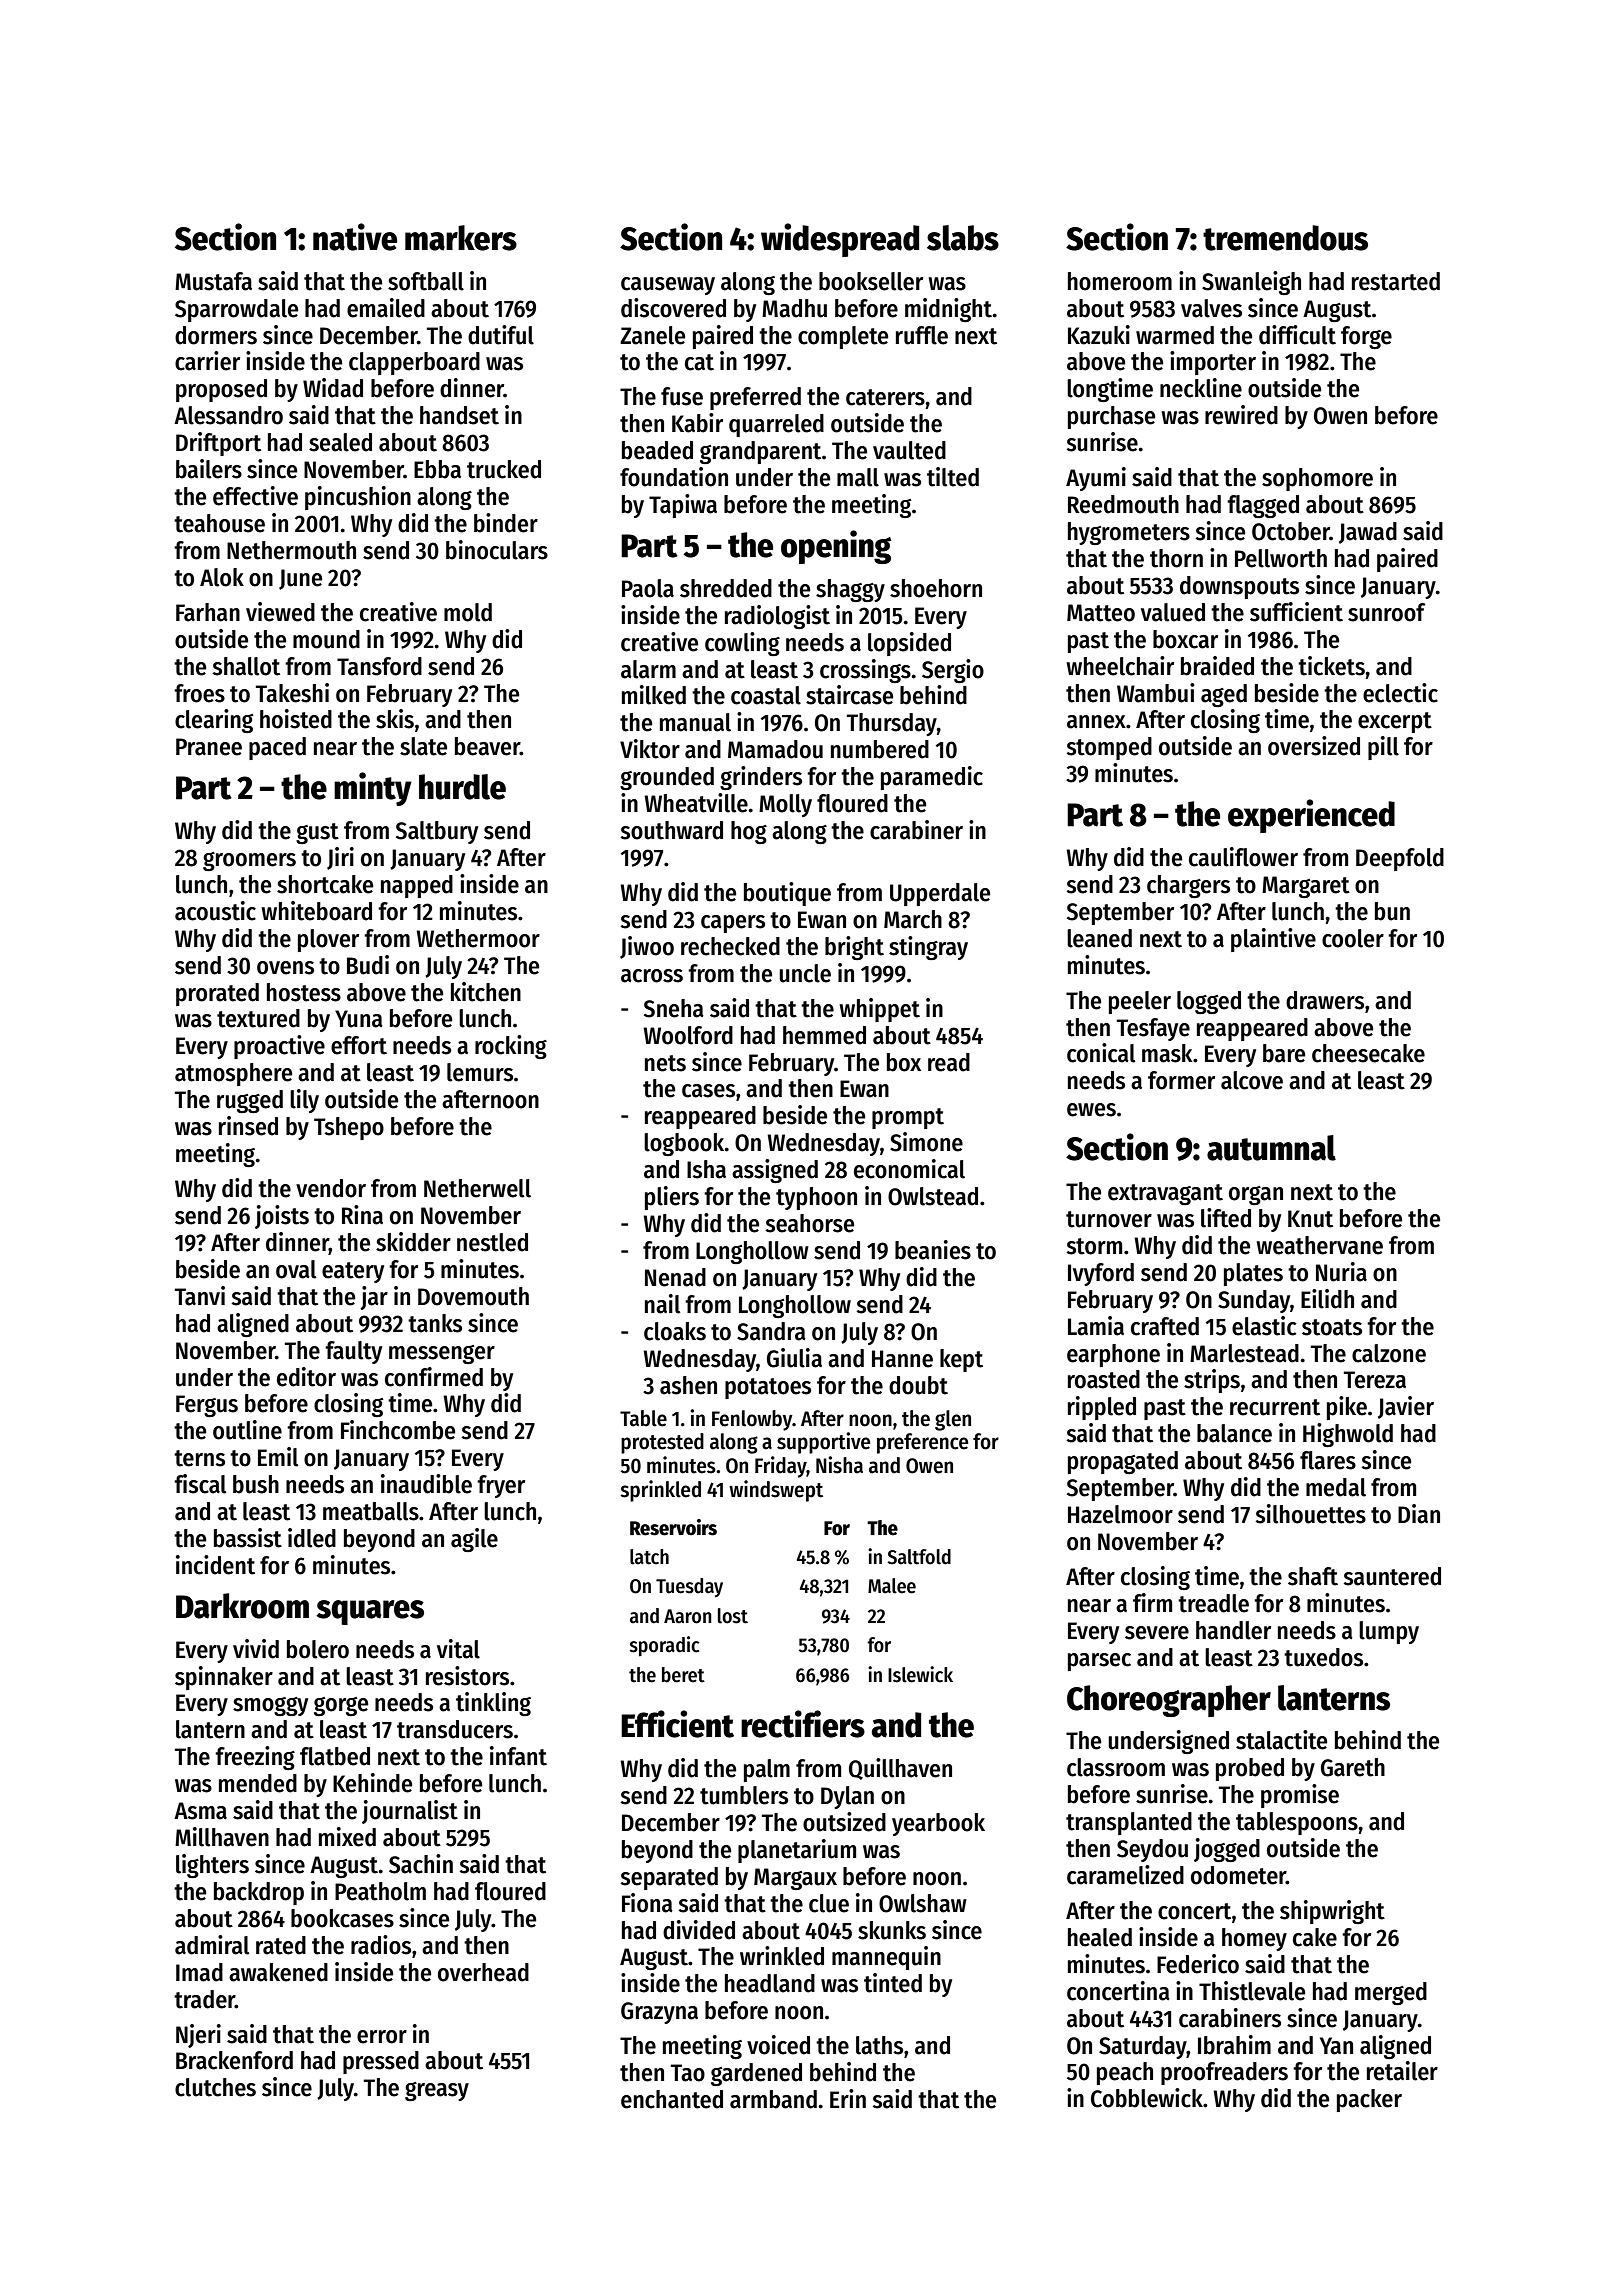 The height and width of the document is (2292, 1620). I want to click on caterers, so click(885, 397).
